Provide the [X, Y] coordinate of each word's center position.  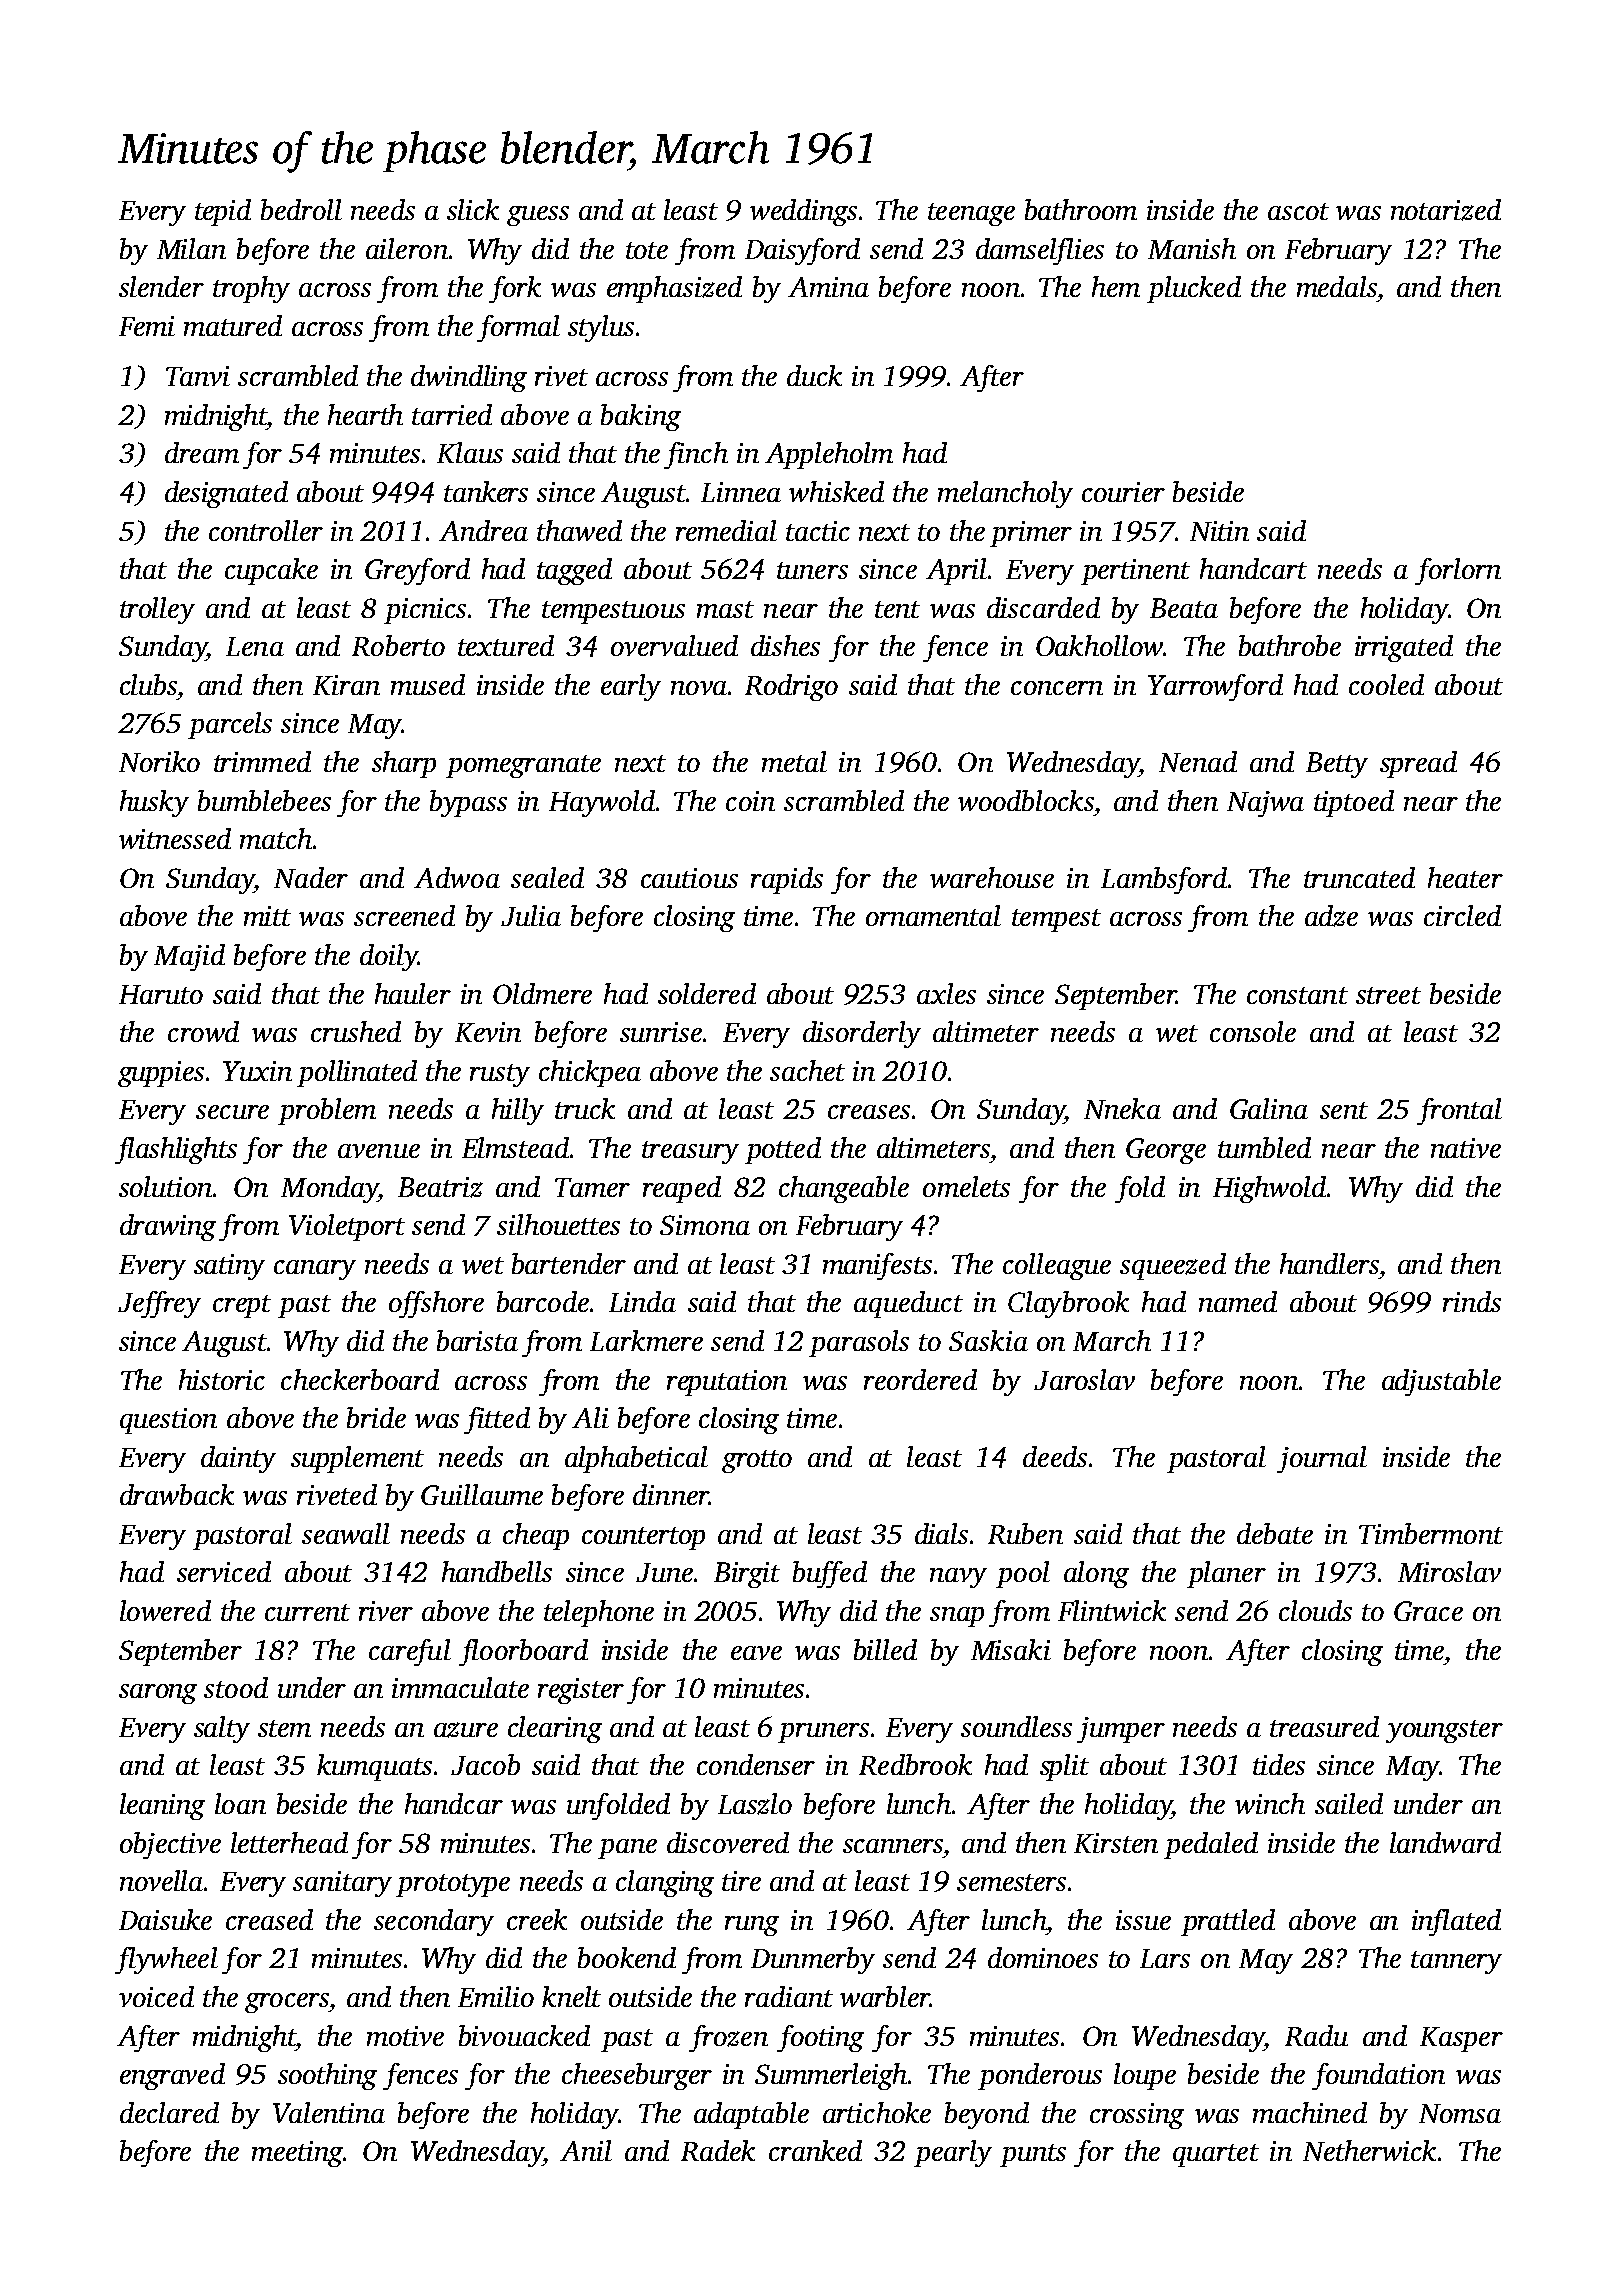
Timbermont [1431, 1533]
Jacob [485, 1764]
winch [1270, 1803]
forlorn [1458, 571]
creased [269, 1919]
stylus [601, 328]
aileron [407, 248]
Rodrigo [791, 687]
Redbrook [915, 1764]
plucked [1194, 289]
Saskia [988, 1340]
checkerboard [360, 1379]
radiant [789, 1996]
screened [404, 915]
